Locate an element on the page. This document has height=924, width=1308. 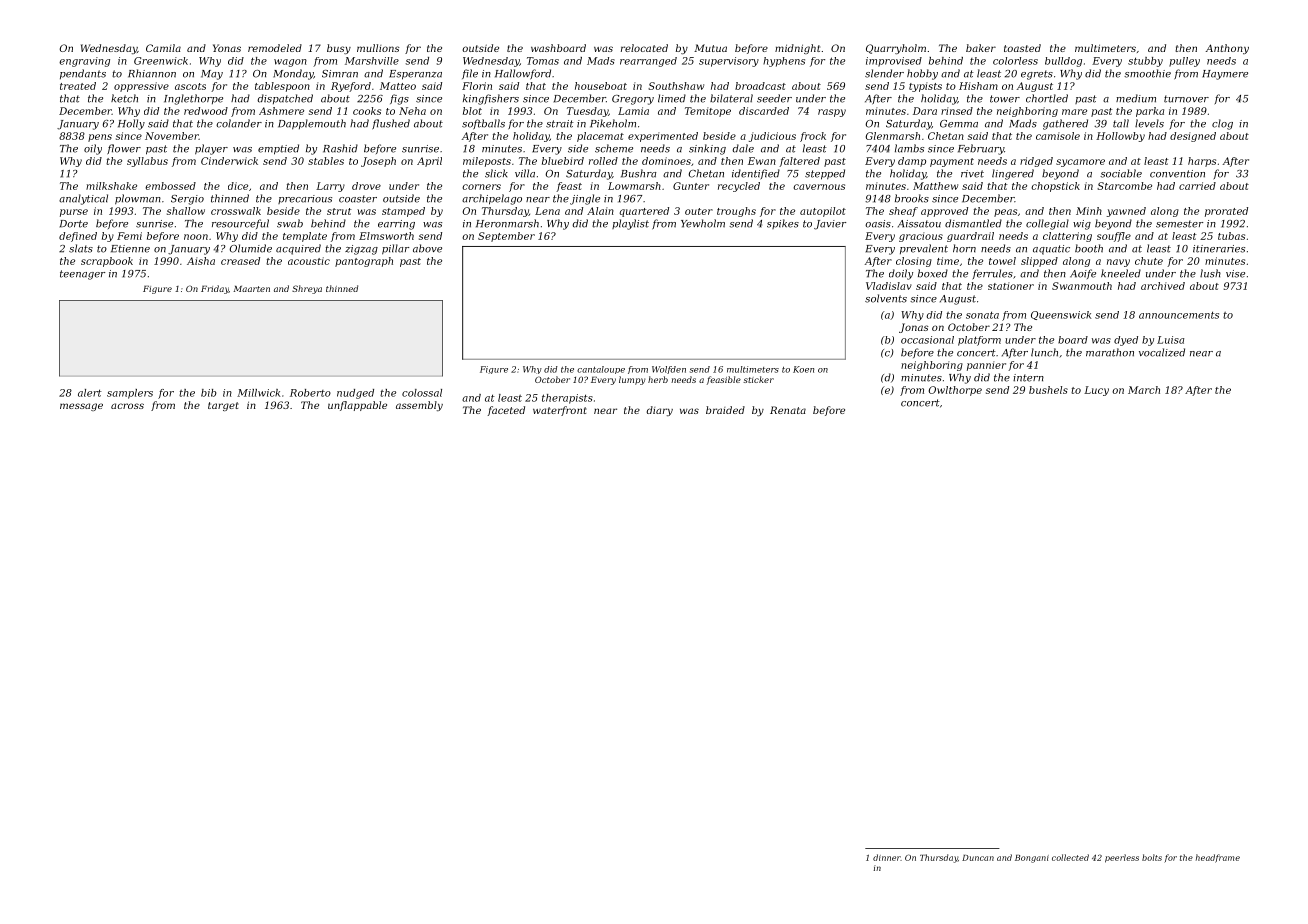
bolts is located at coordinates (1152, 857).
